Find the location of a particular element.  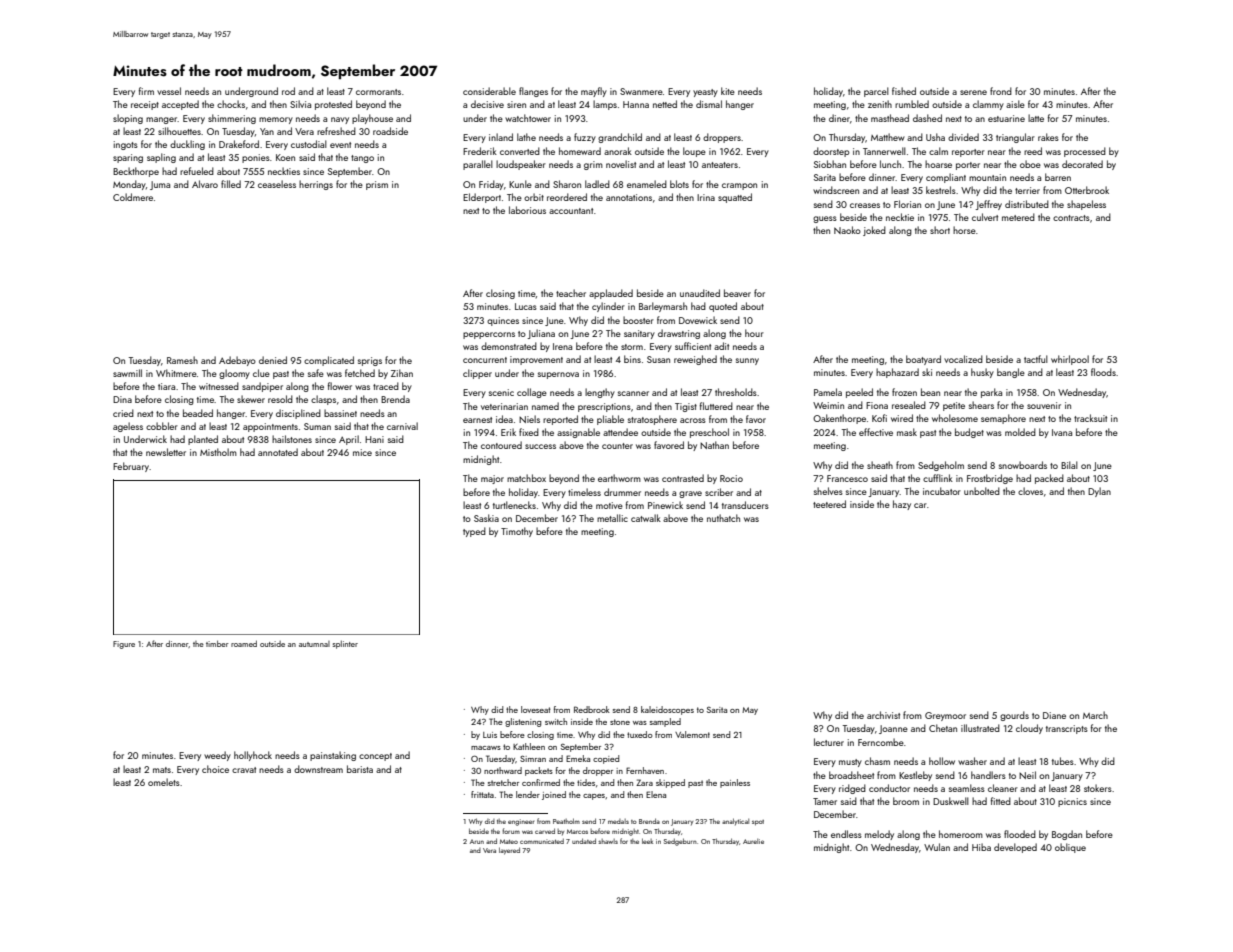

veterinarian is located at coordinates (504, 406).
